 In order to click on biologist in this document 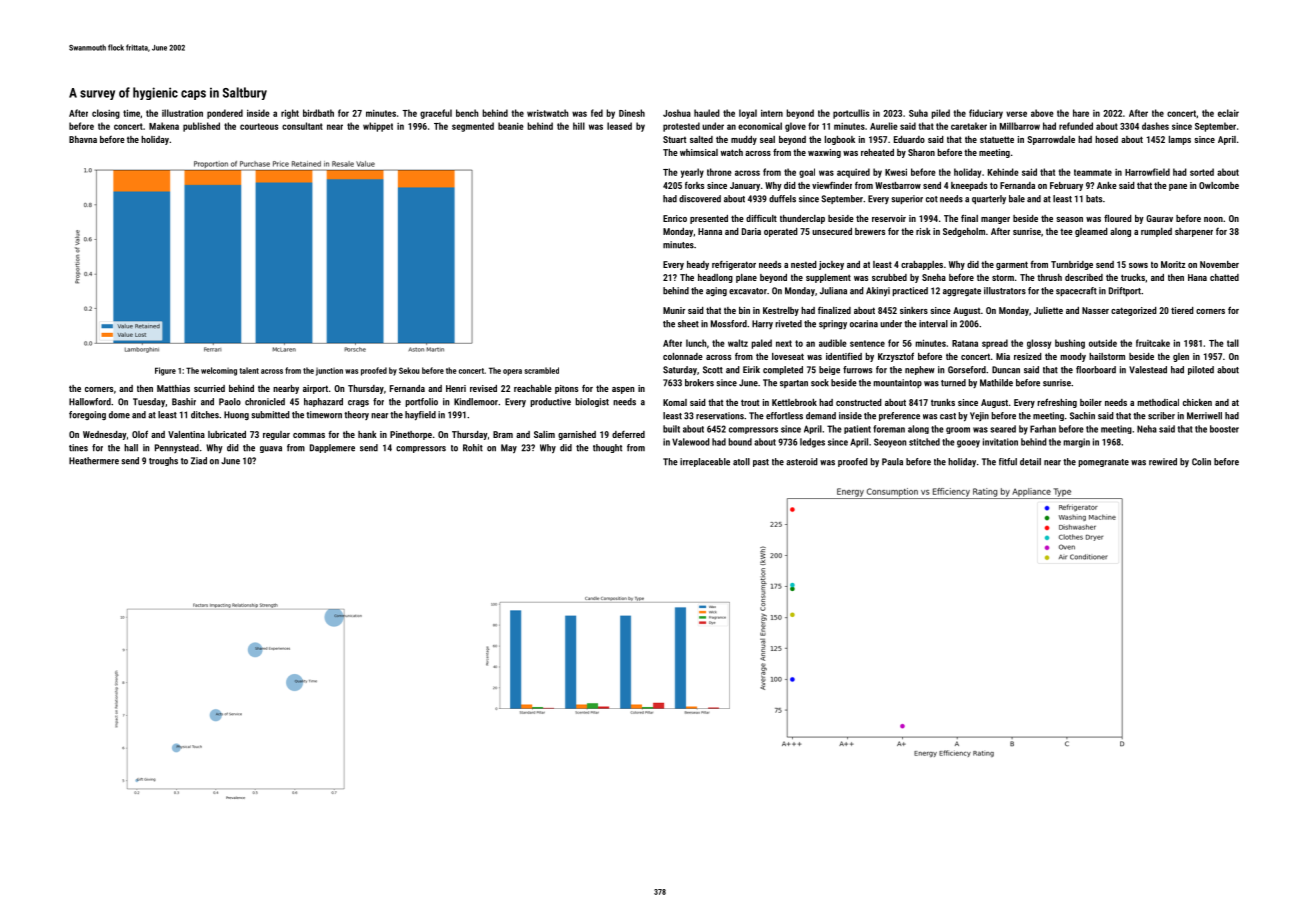, I will do `click(592, 402)`.
